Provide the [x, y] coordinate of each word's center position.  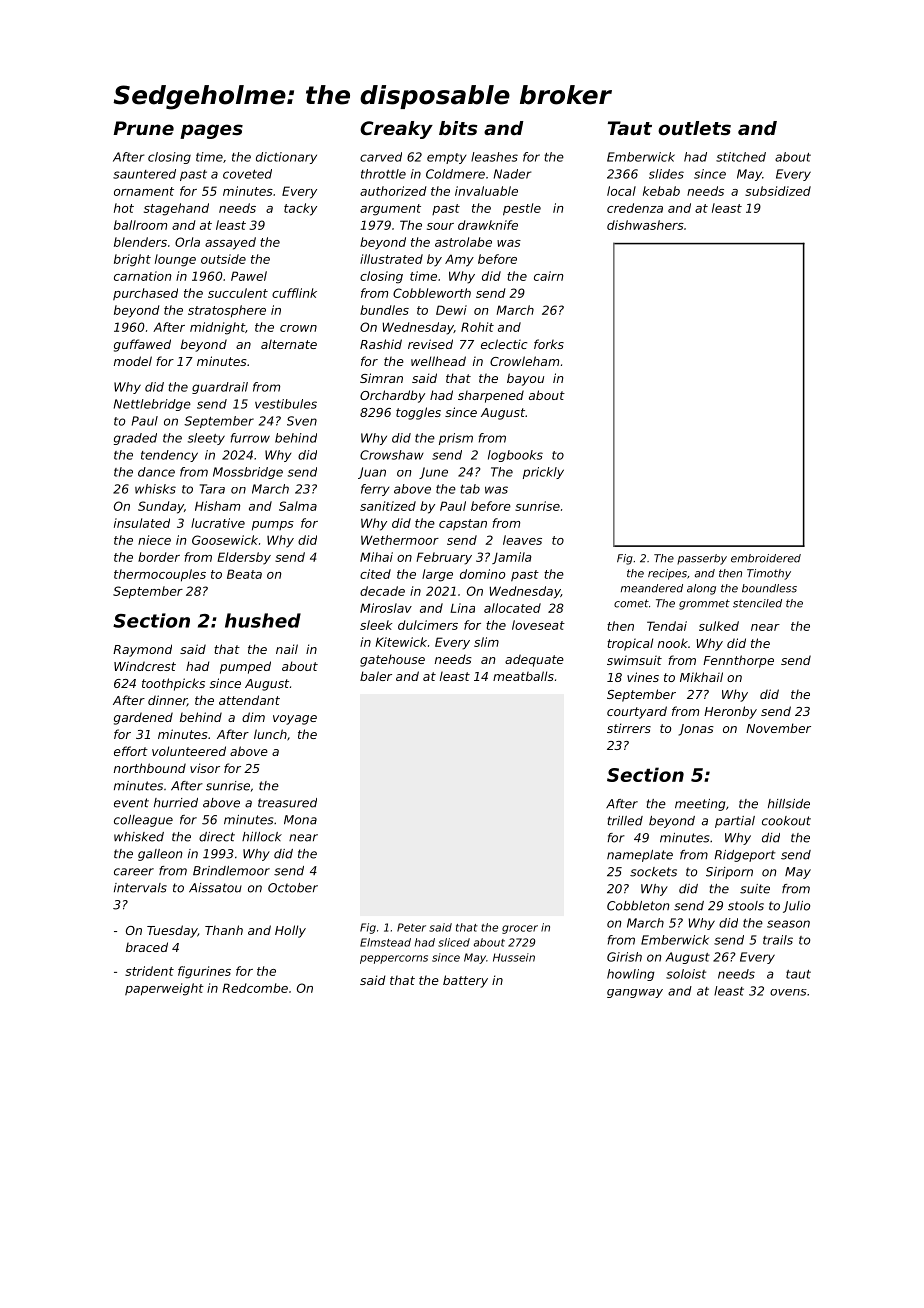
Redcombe [255, 988]
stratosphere [227, 311]
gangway [635, 993]
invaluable [486, 191]
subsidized [778, 191]
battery [465, 981]
